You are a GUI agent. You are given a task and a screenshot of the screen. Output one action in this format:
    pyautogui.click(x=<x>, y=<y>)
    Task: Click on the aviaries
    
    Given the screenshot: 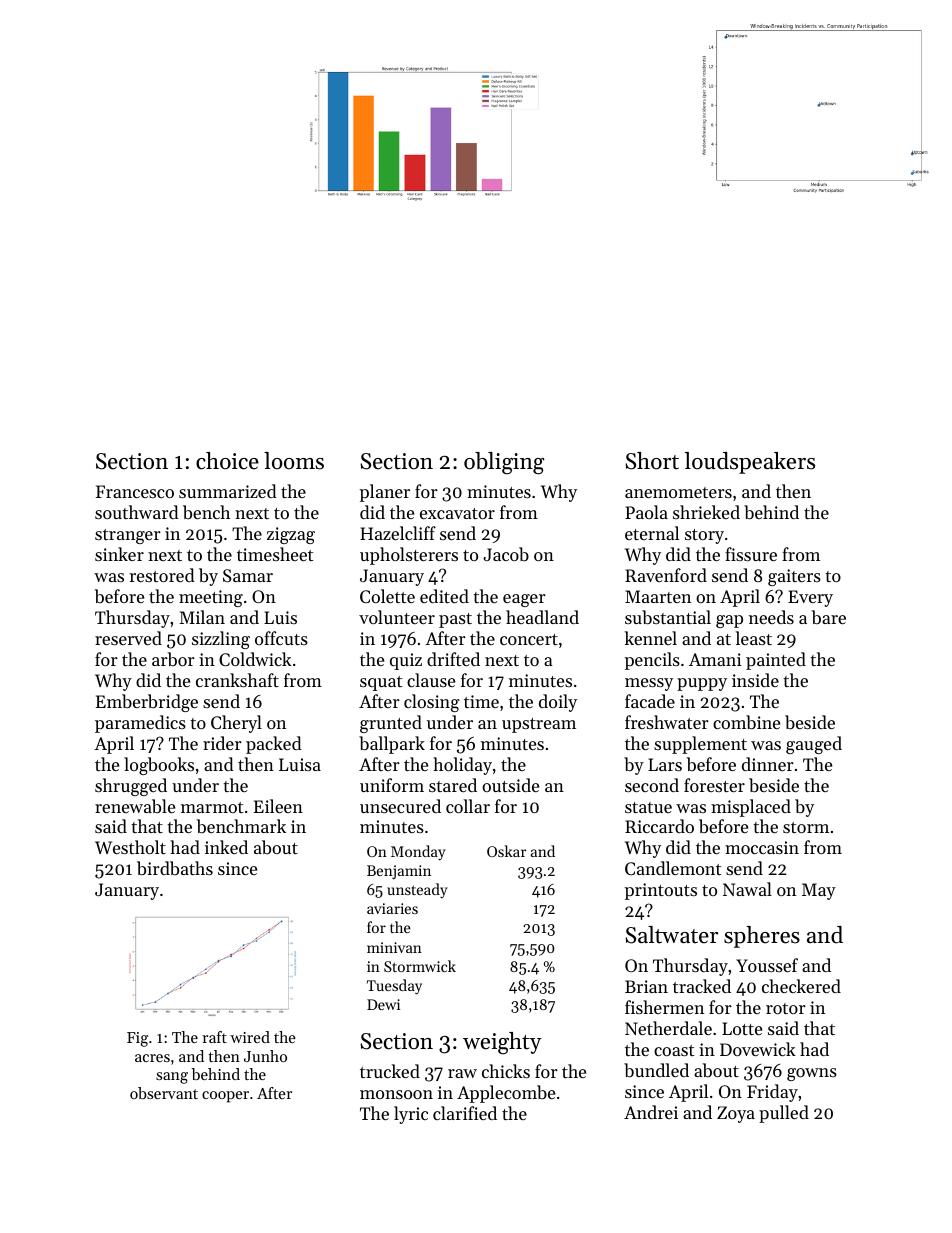 What is the action you would take?
    pyautogui.click(x=392, y=908)
